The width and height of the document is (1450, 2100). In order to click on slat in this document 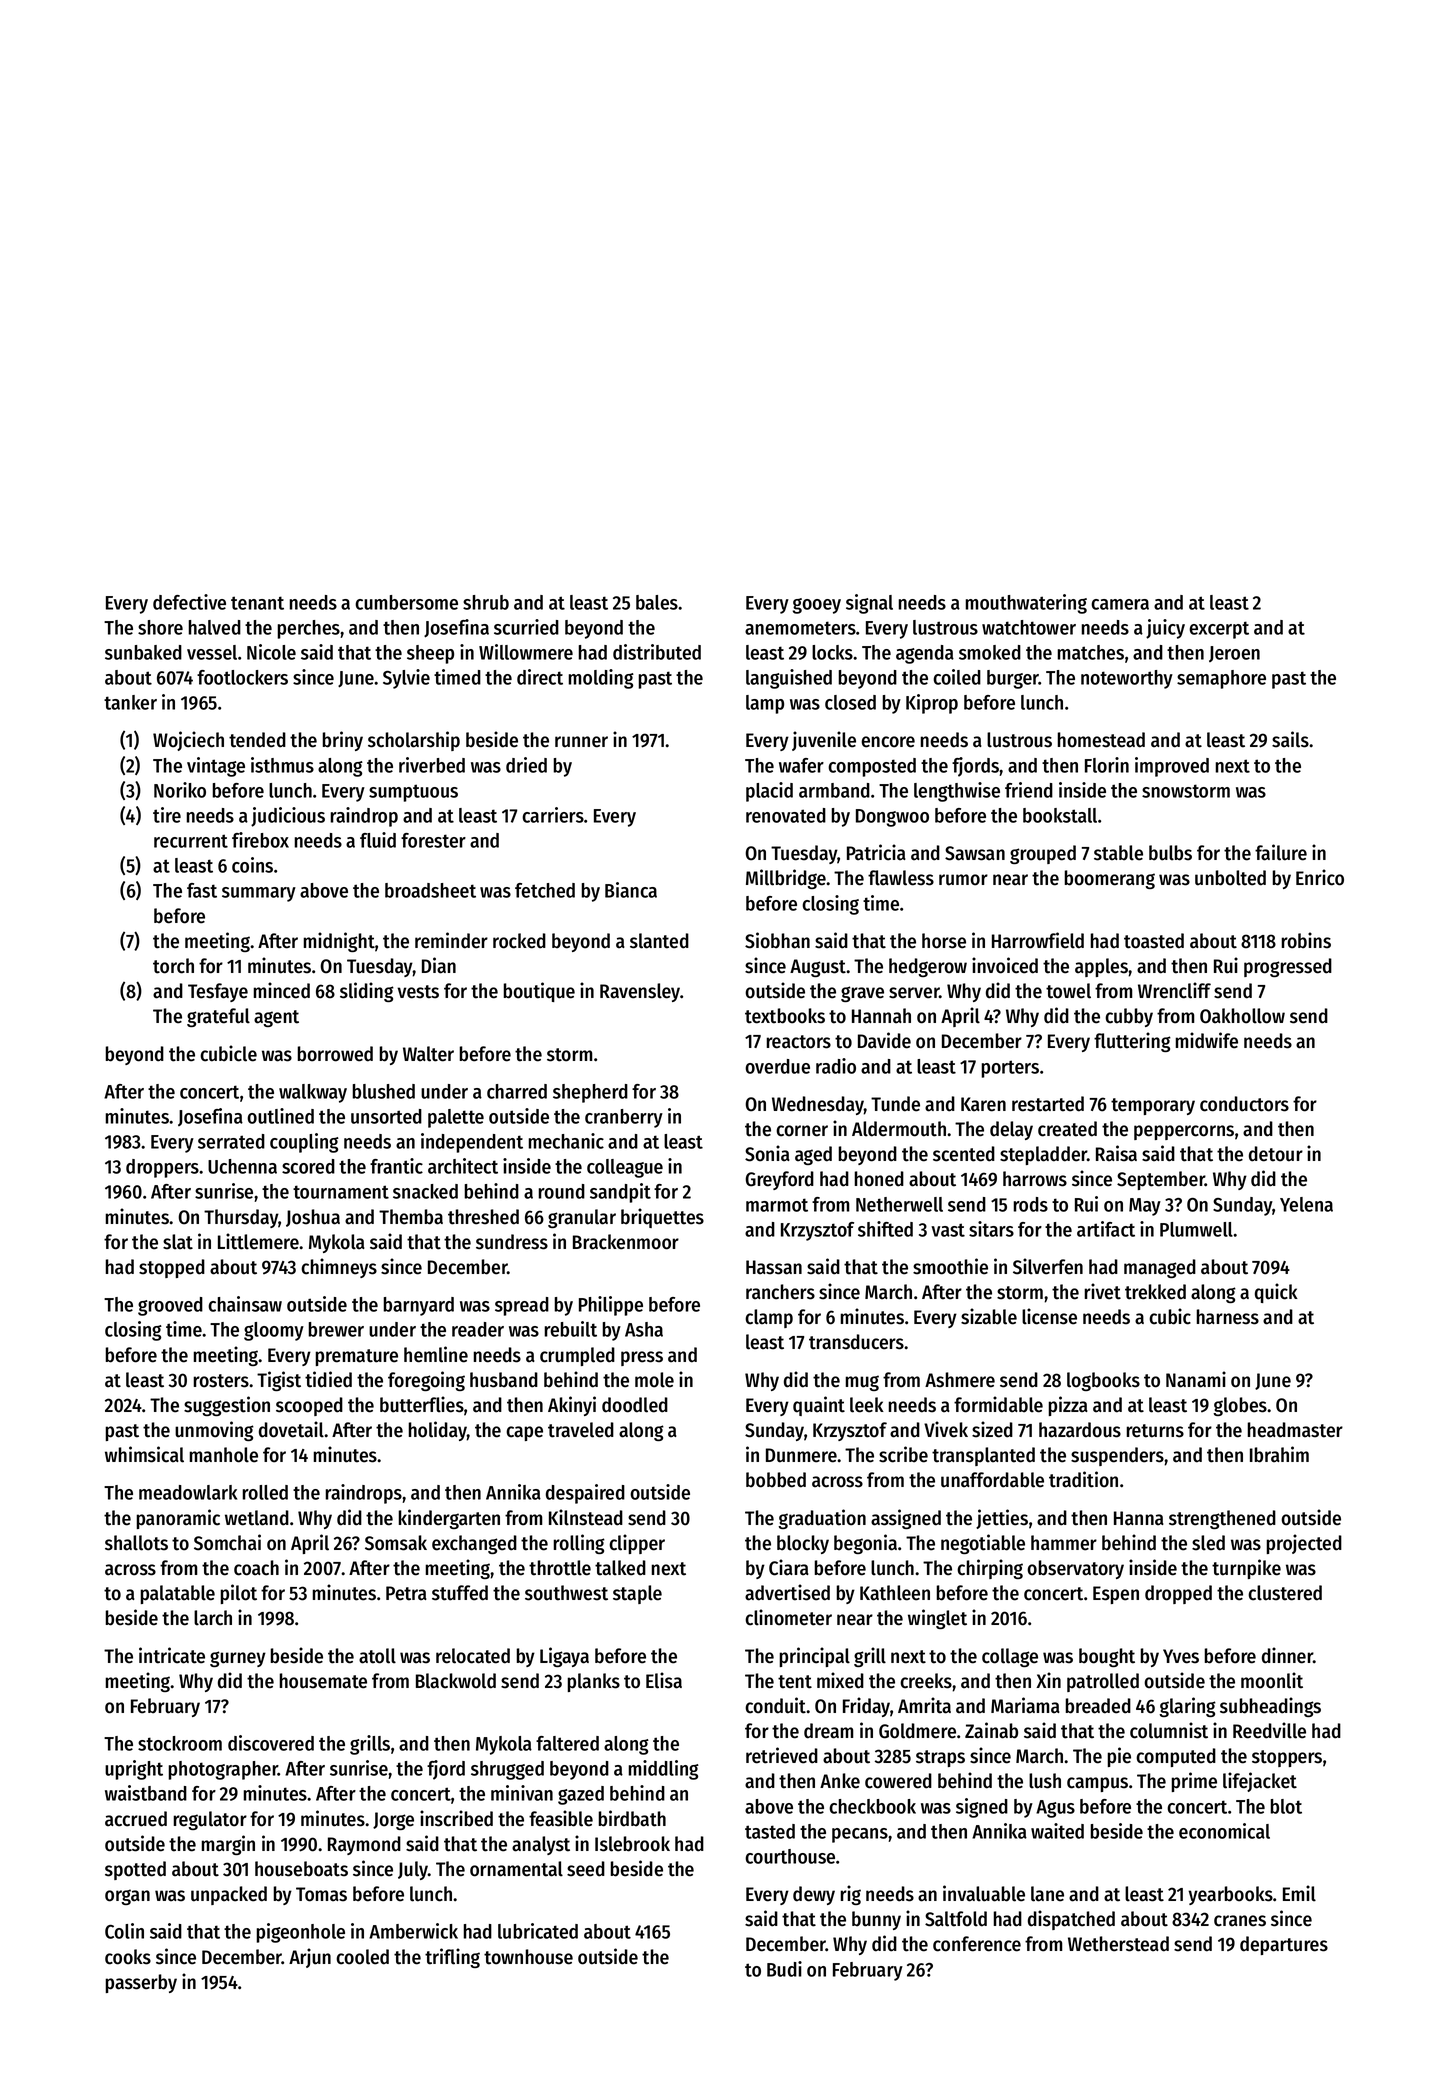, I will do `click(178, 1242)`.
